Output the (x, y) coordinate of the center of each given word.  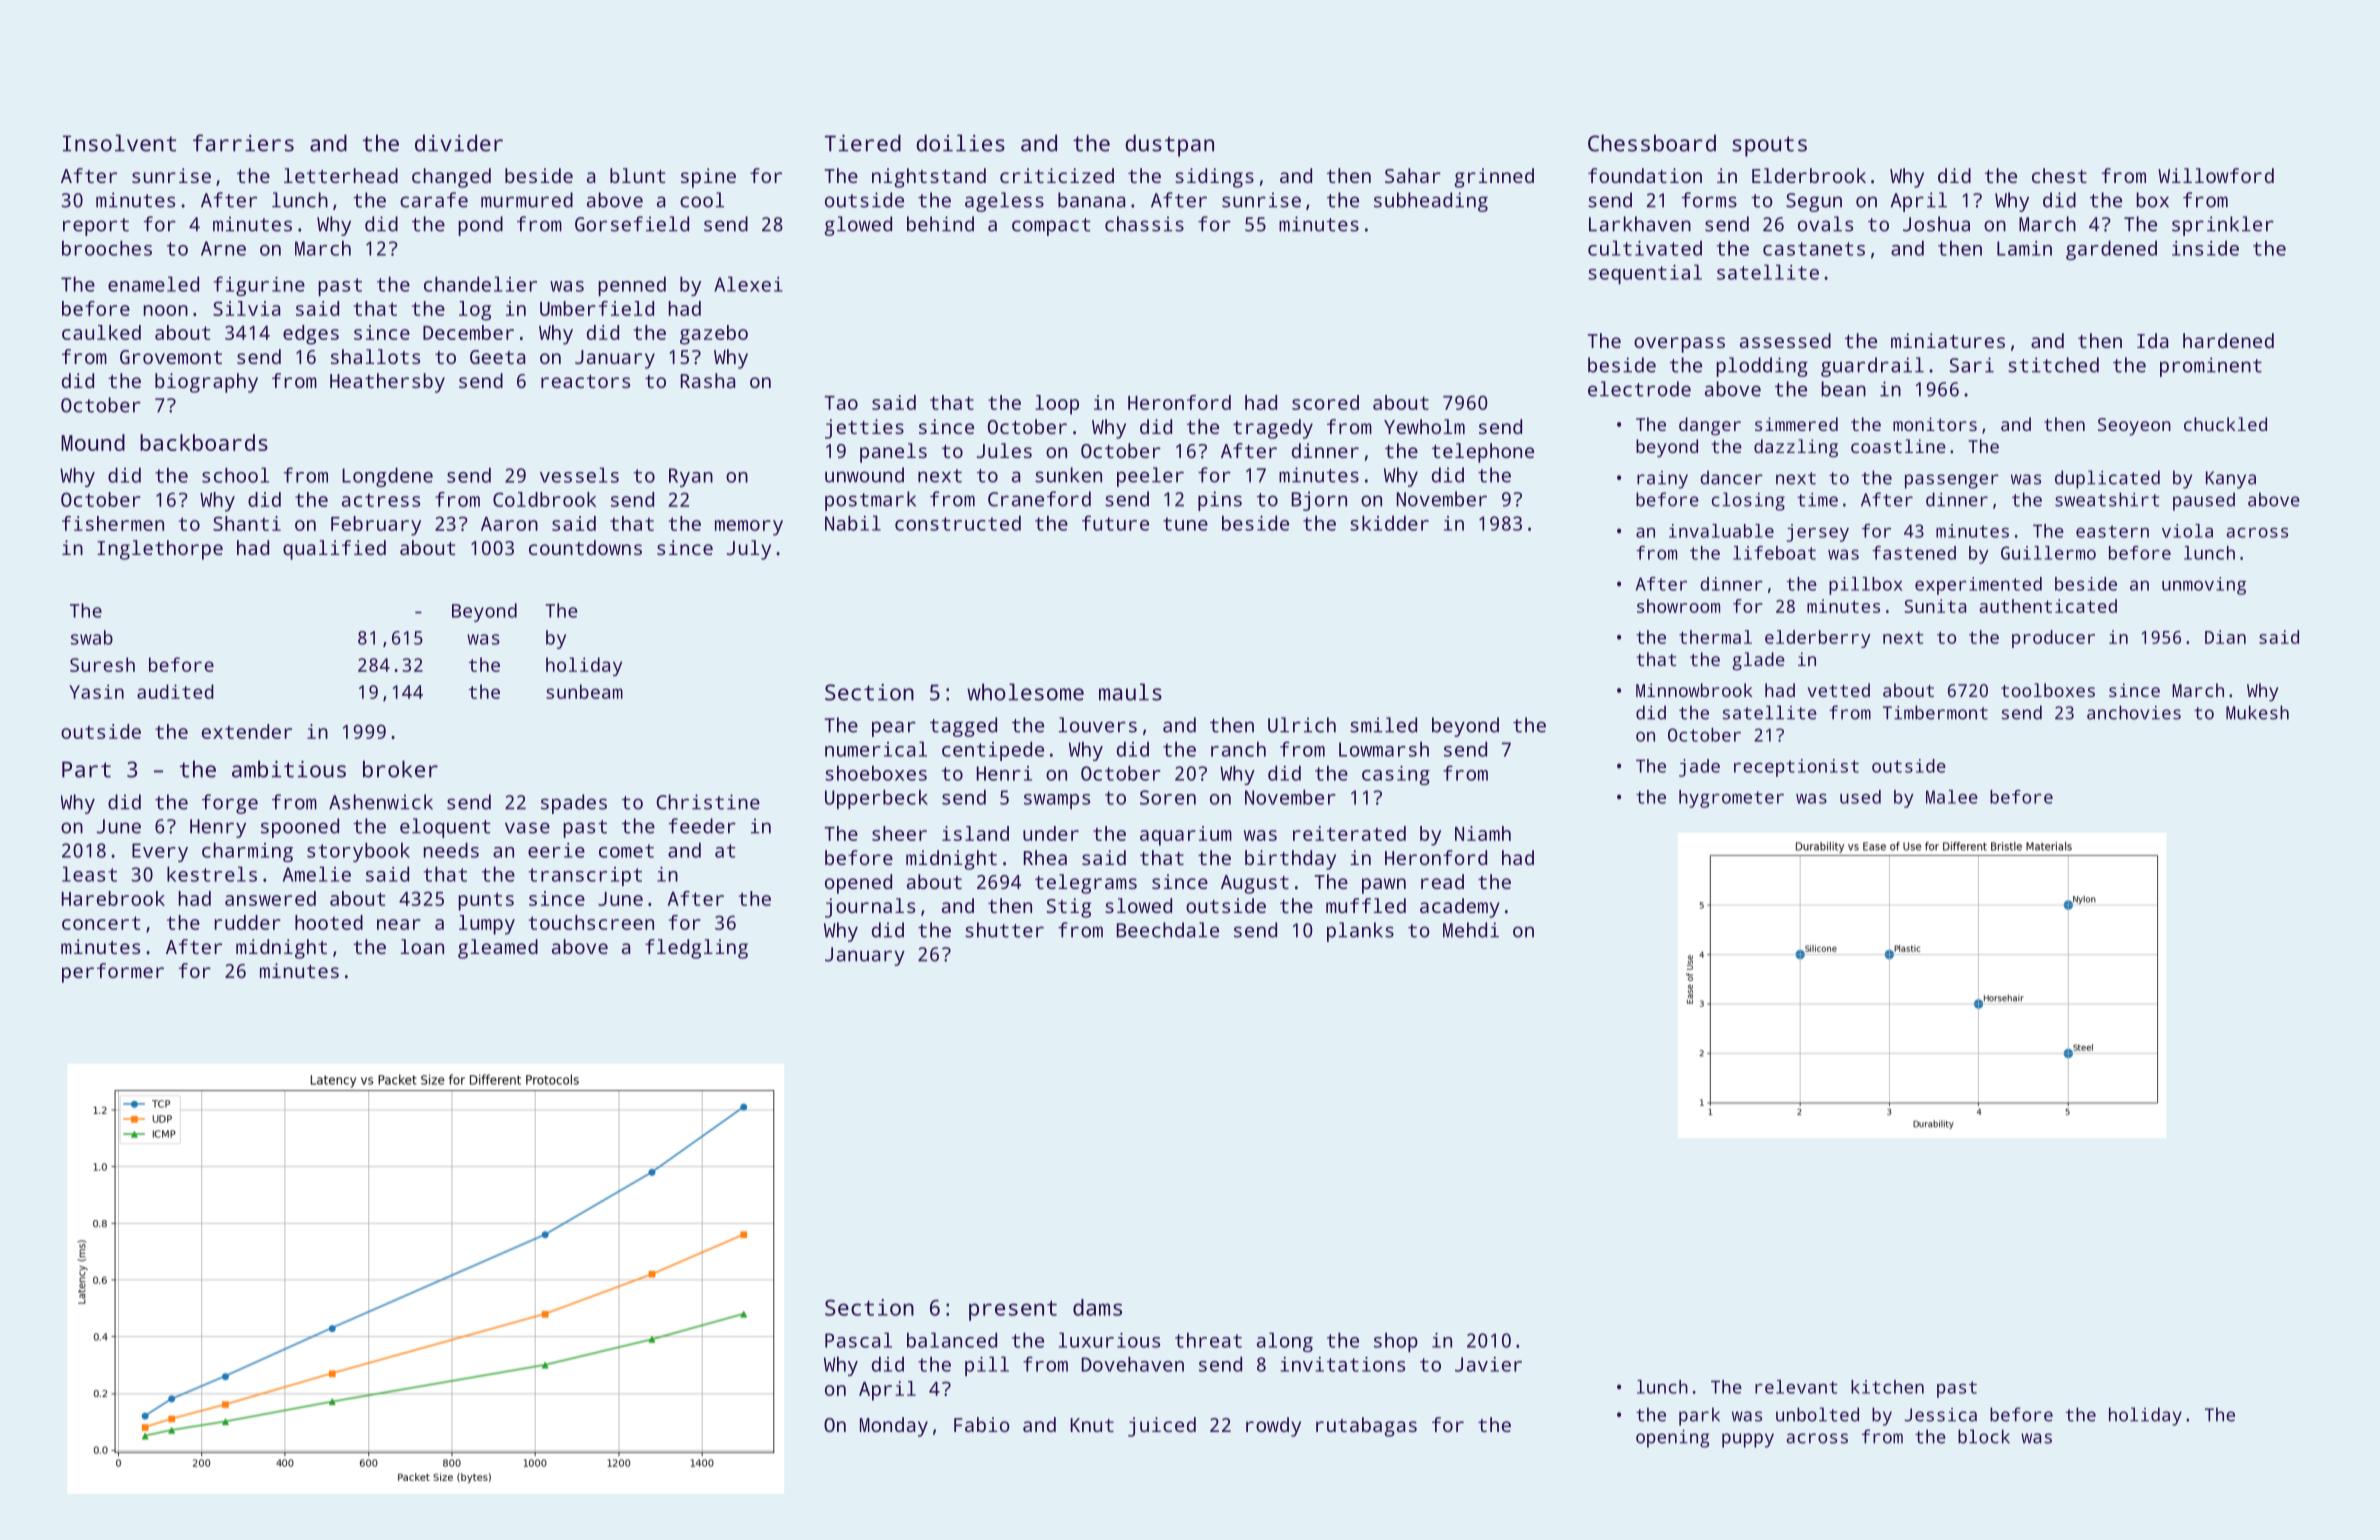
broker (400, 769)
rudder (247, 922)
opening (1672, 1439)
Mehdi (1471, 930)
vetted (1839, 690)
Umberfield (597, 308)
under (1051, 833)
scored (1325, 402)
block (1984, 1436)
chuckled (2225, 424)
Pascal (858, 1340)
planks (1360, 932)
